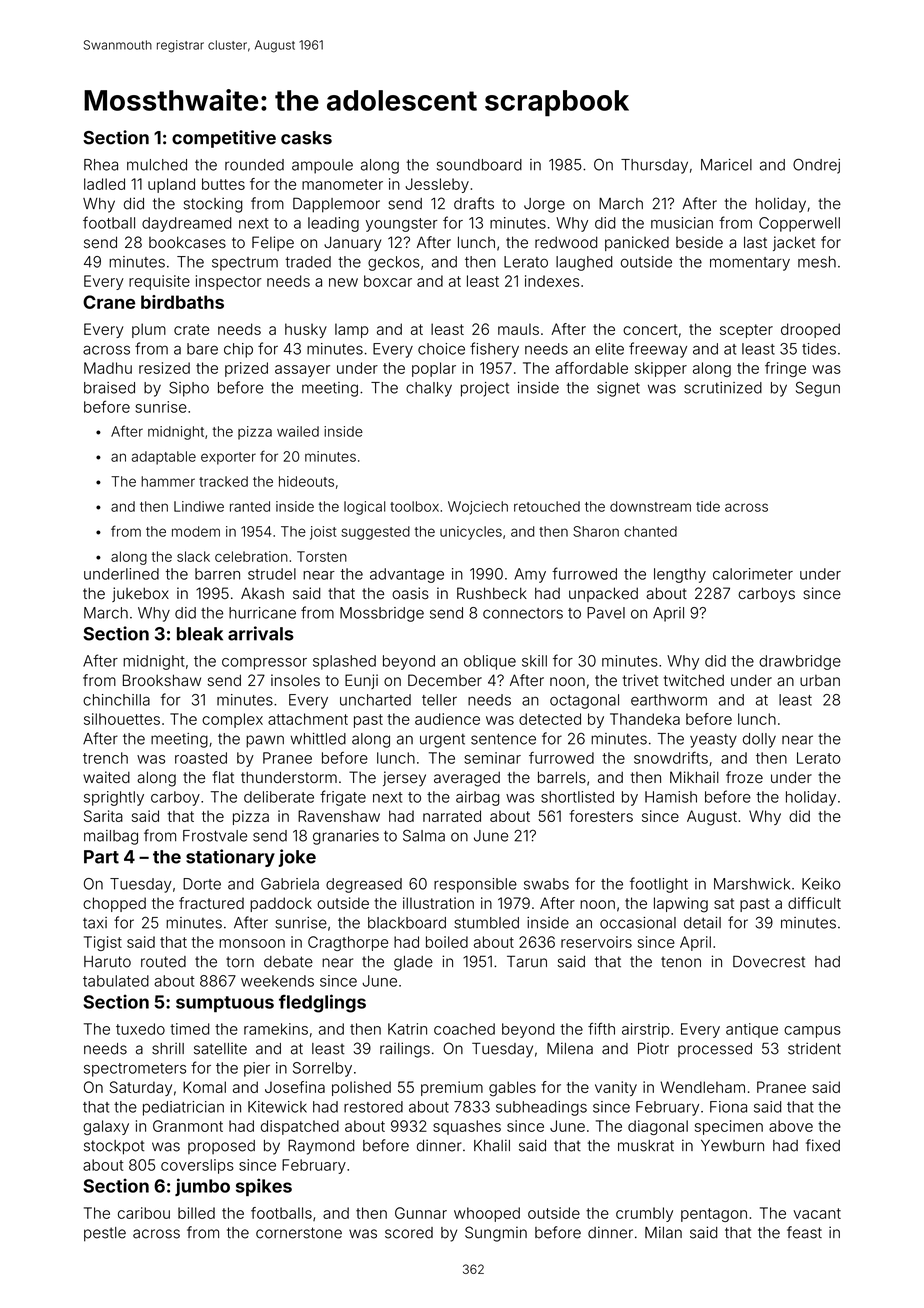 This screenshot has width=924, height=1308. Describe the element at coordinates (474, 203) in the screenshot. I see `drafts` at that location.
